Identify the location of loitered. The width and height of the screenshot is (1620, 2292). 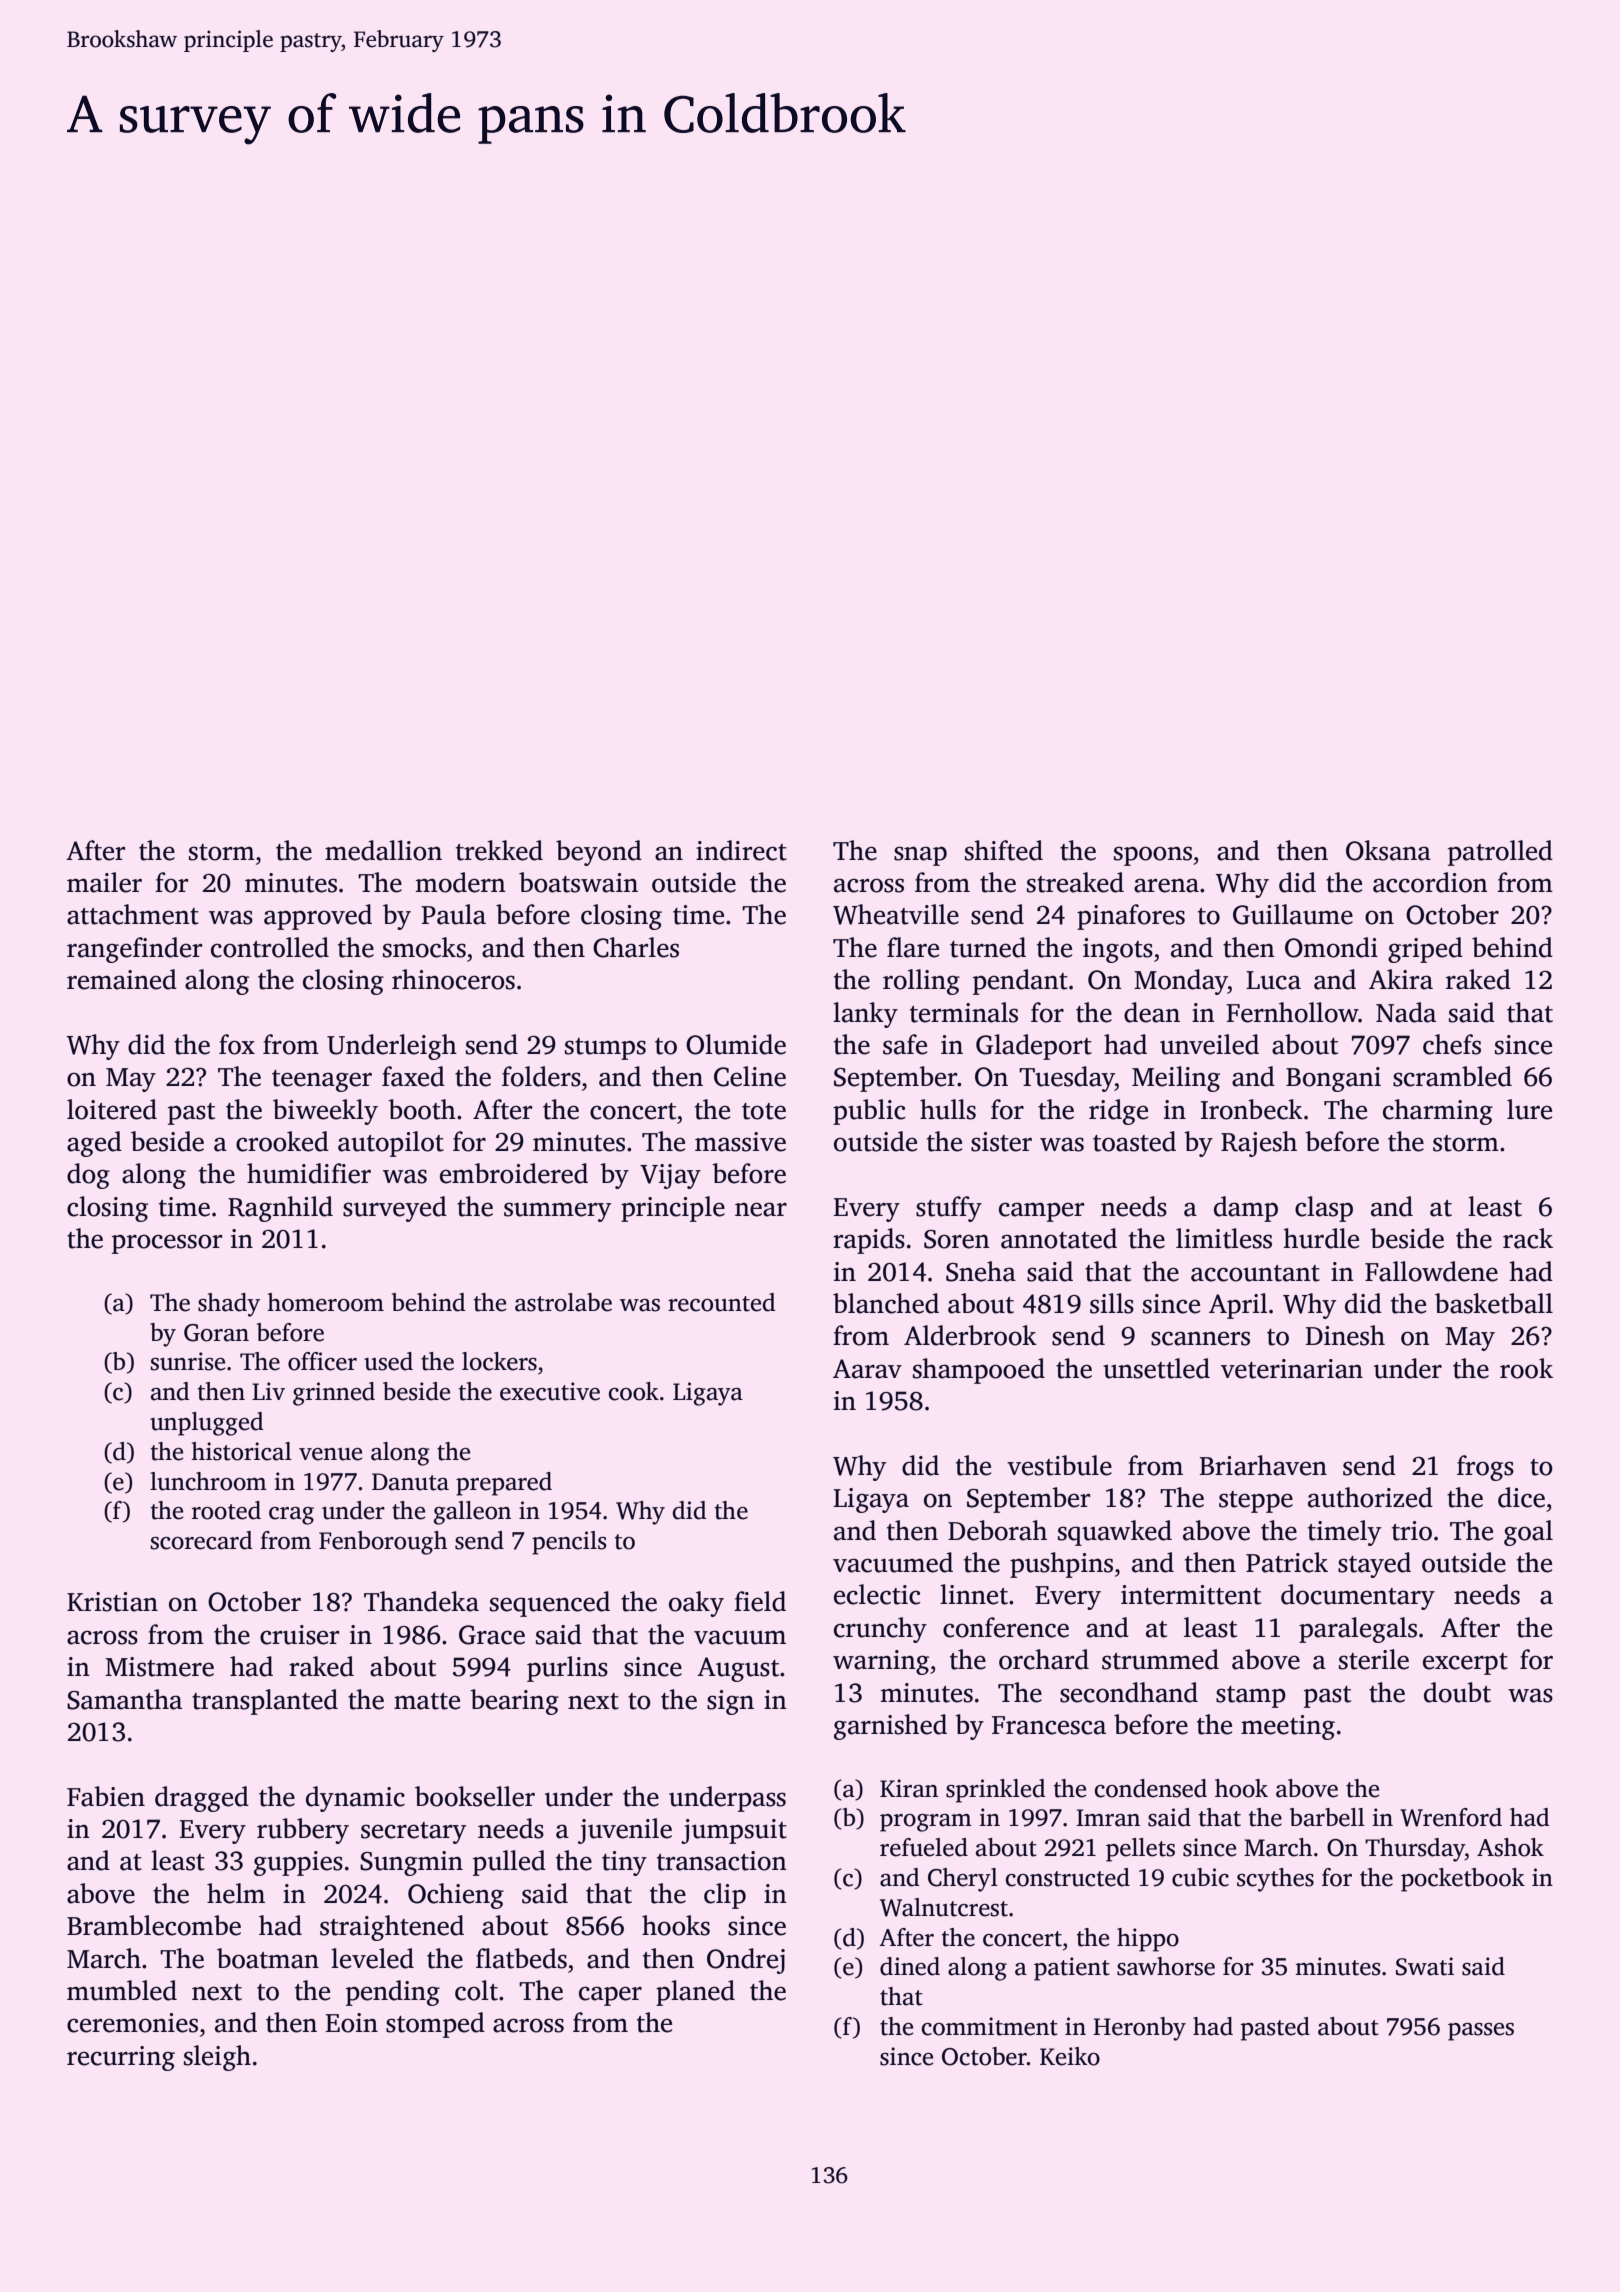
(112, 1109).
